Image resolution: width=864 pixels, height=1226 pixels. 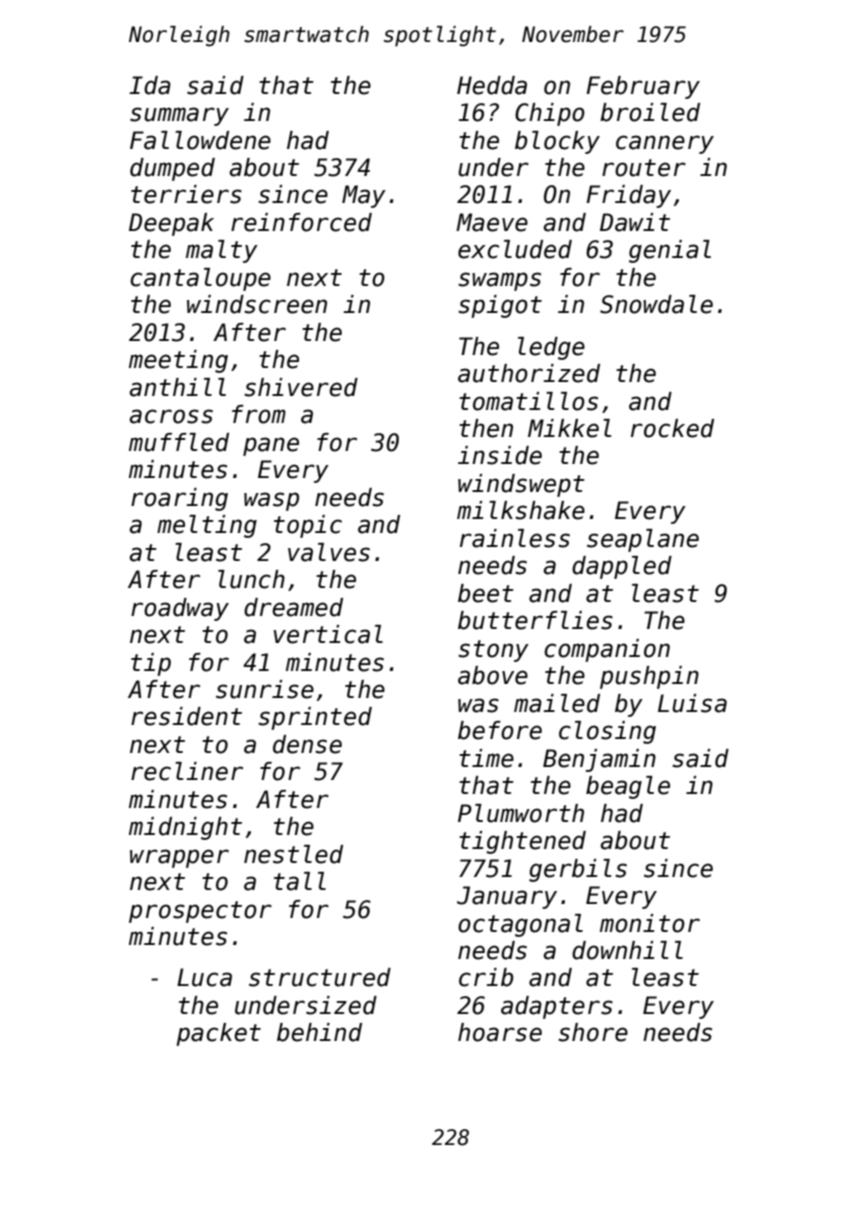 I want to click on seaplane, so click(x=643, y=540).
